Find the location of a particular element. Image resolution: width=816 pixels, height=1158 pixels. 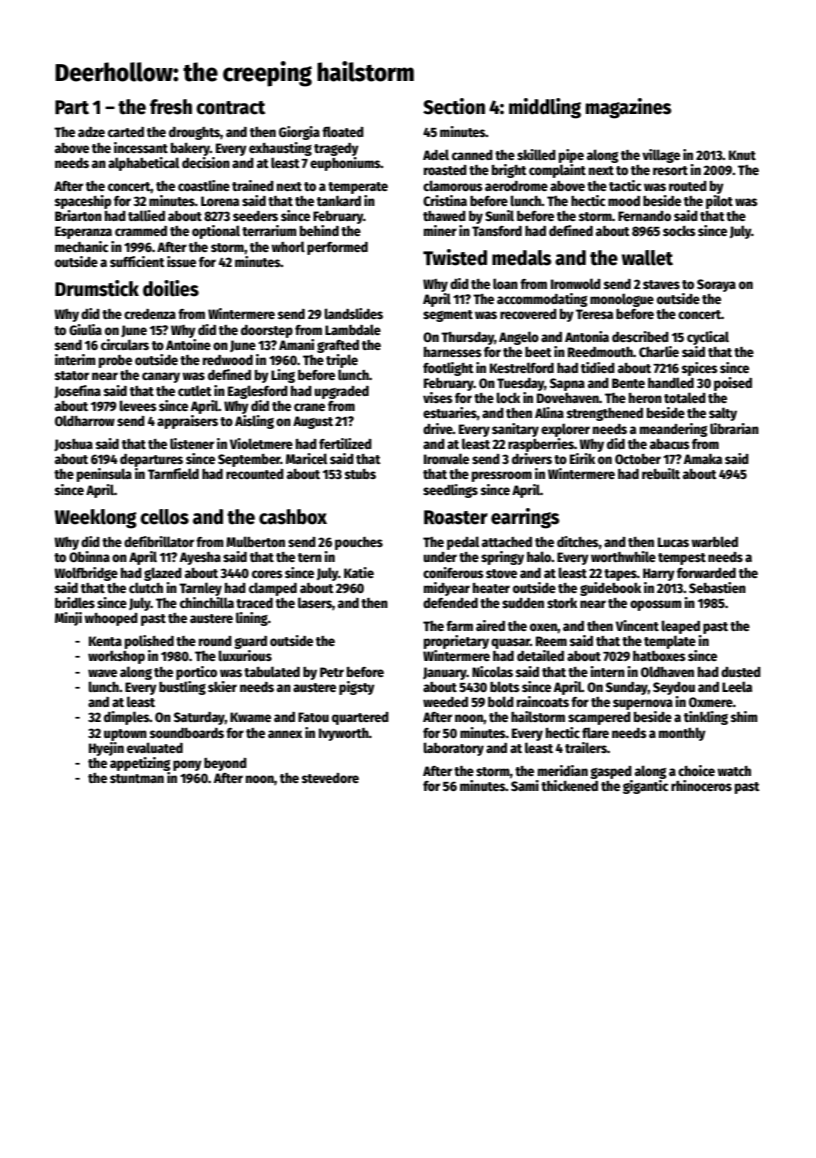

performed is located at coordinates (337, 248).
